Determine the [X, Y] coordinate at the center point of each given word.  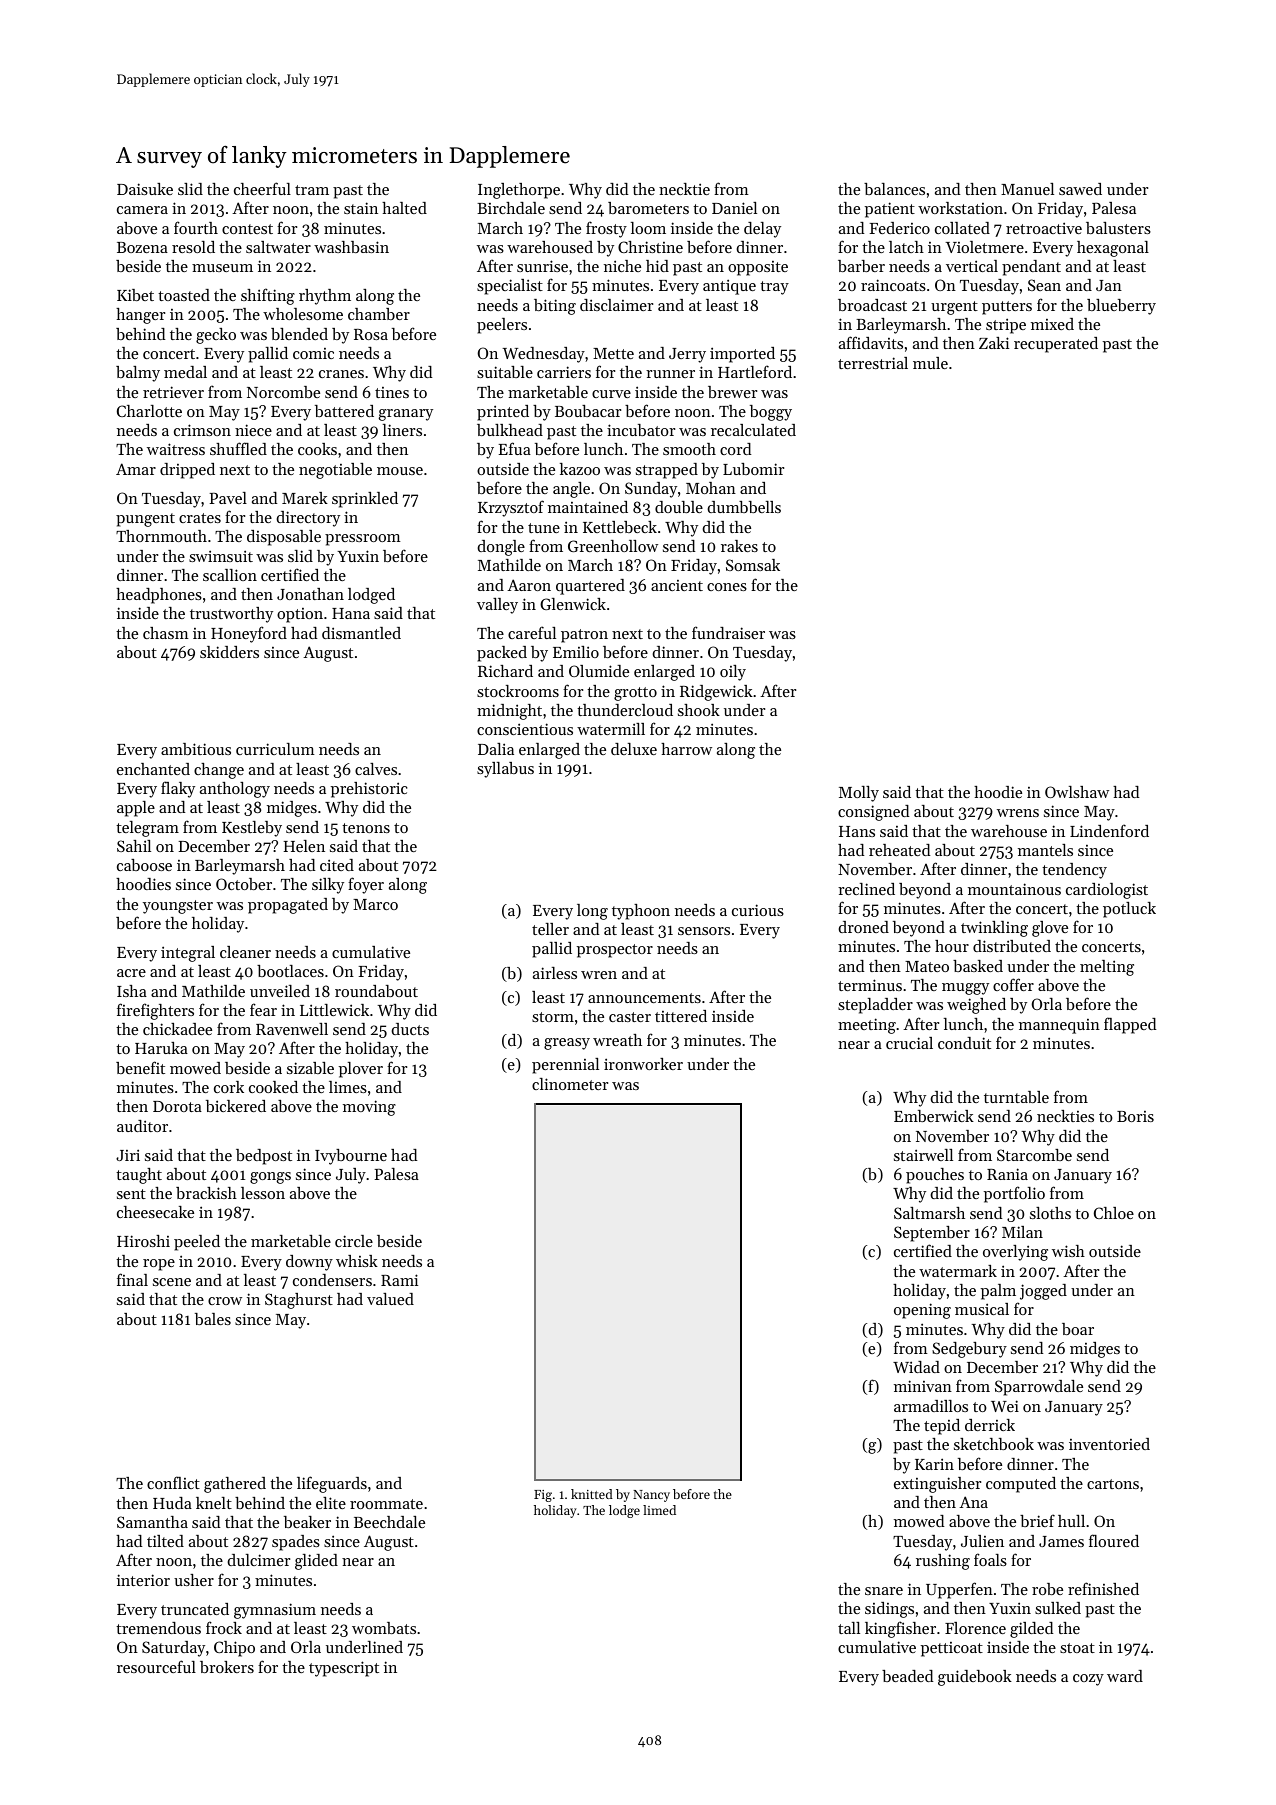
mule [930, 363]
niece [253, 430]
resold [193, 247]
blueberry [1121, 307]
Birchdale [511, 208]
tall [849, 1628]
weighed [976, 1006]
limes [348, 1087]
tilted [165, 1541]
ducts [410, 1029]
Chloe [1114, 1213]
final [132, 1279]
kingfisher [900, 1629]
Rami [399, 1280]
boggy [771, 413]
